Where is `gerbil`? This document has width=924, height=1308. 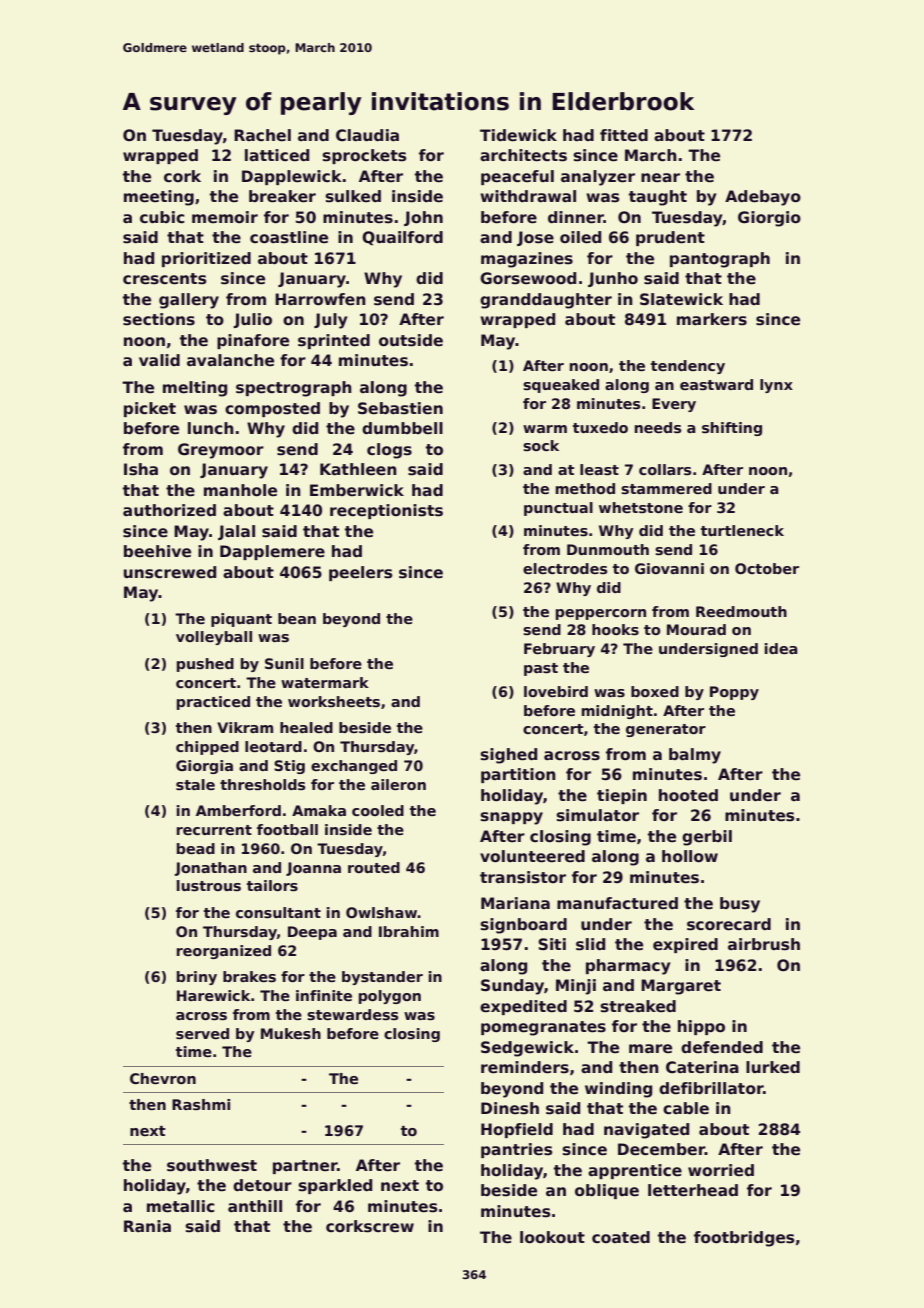 gerbil is located at coordinates (707, 838).
